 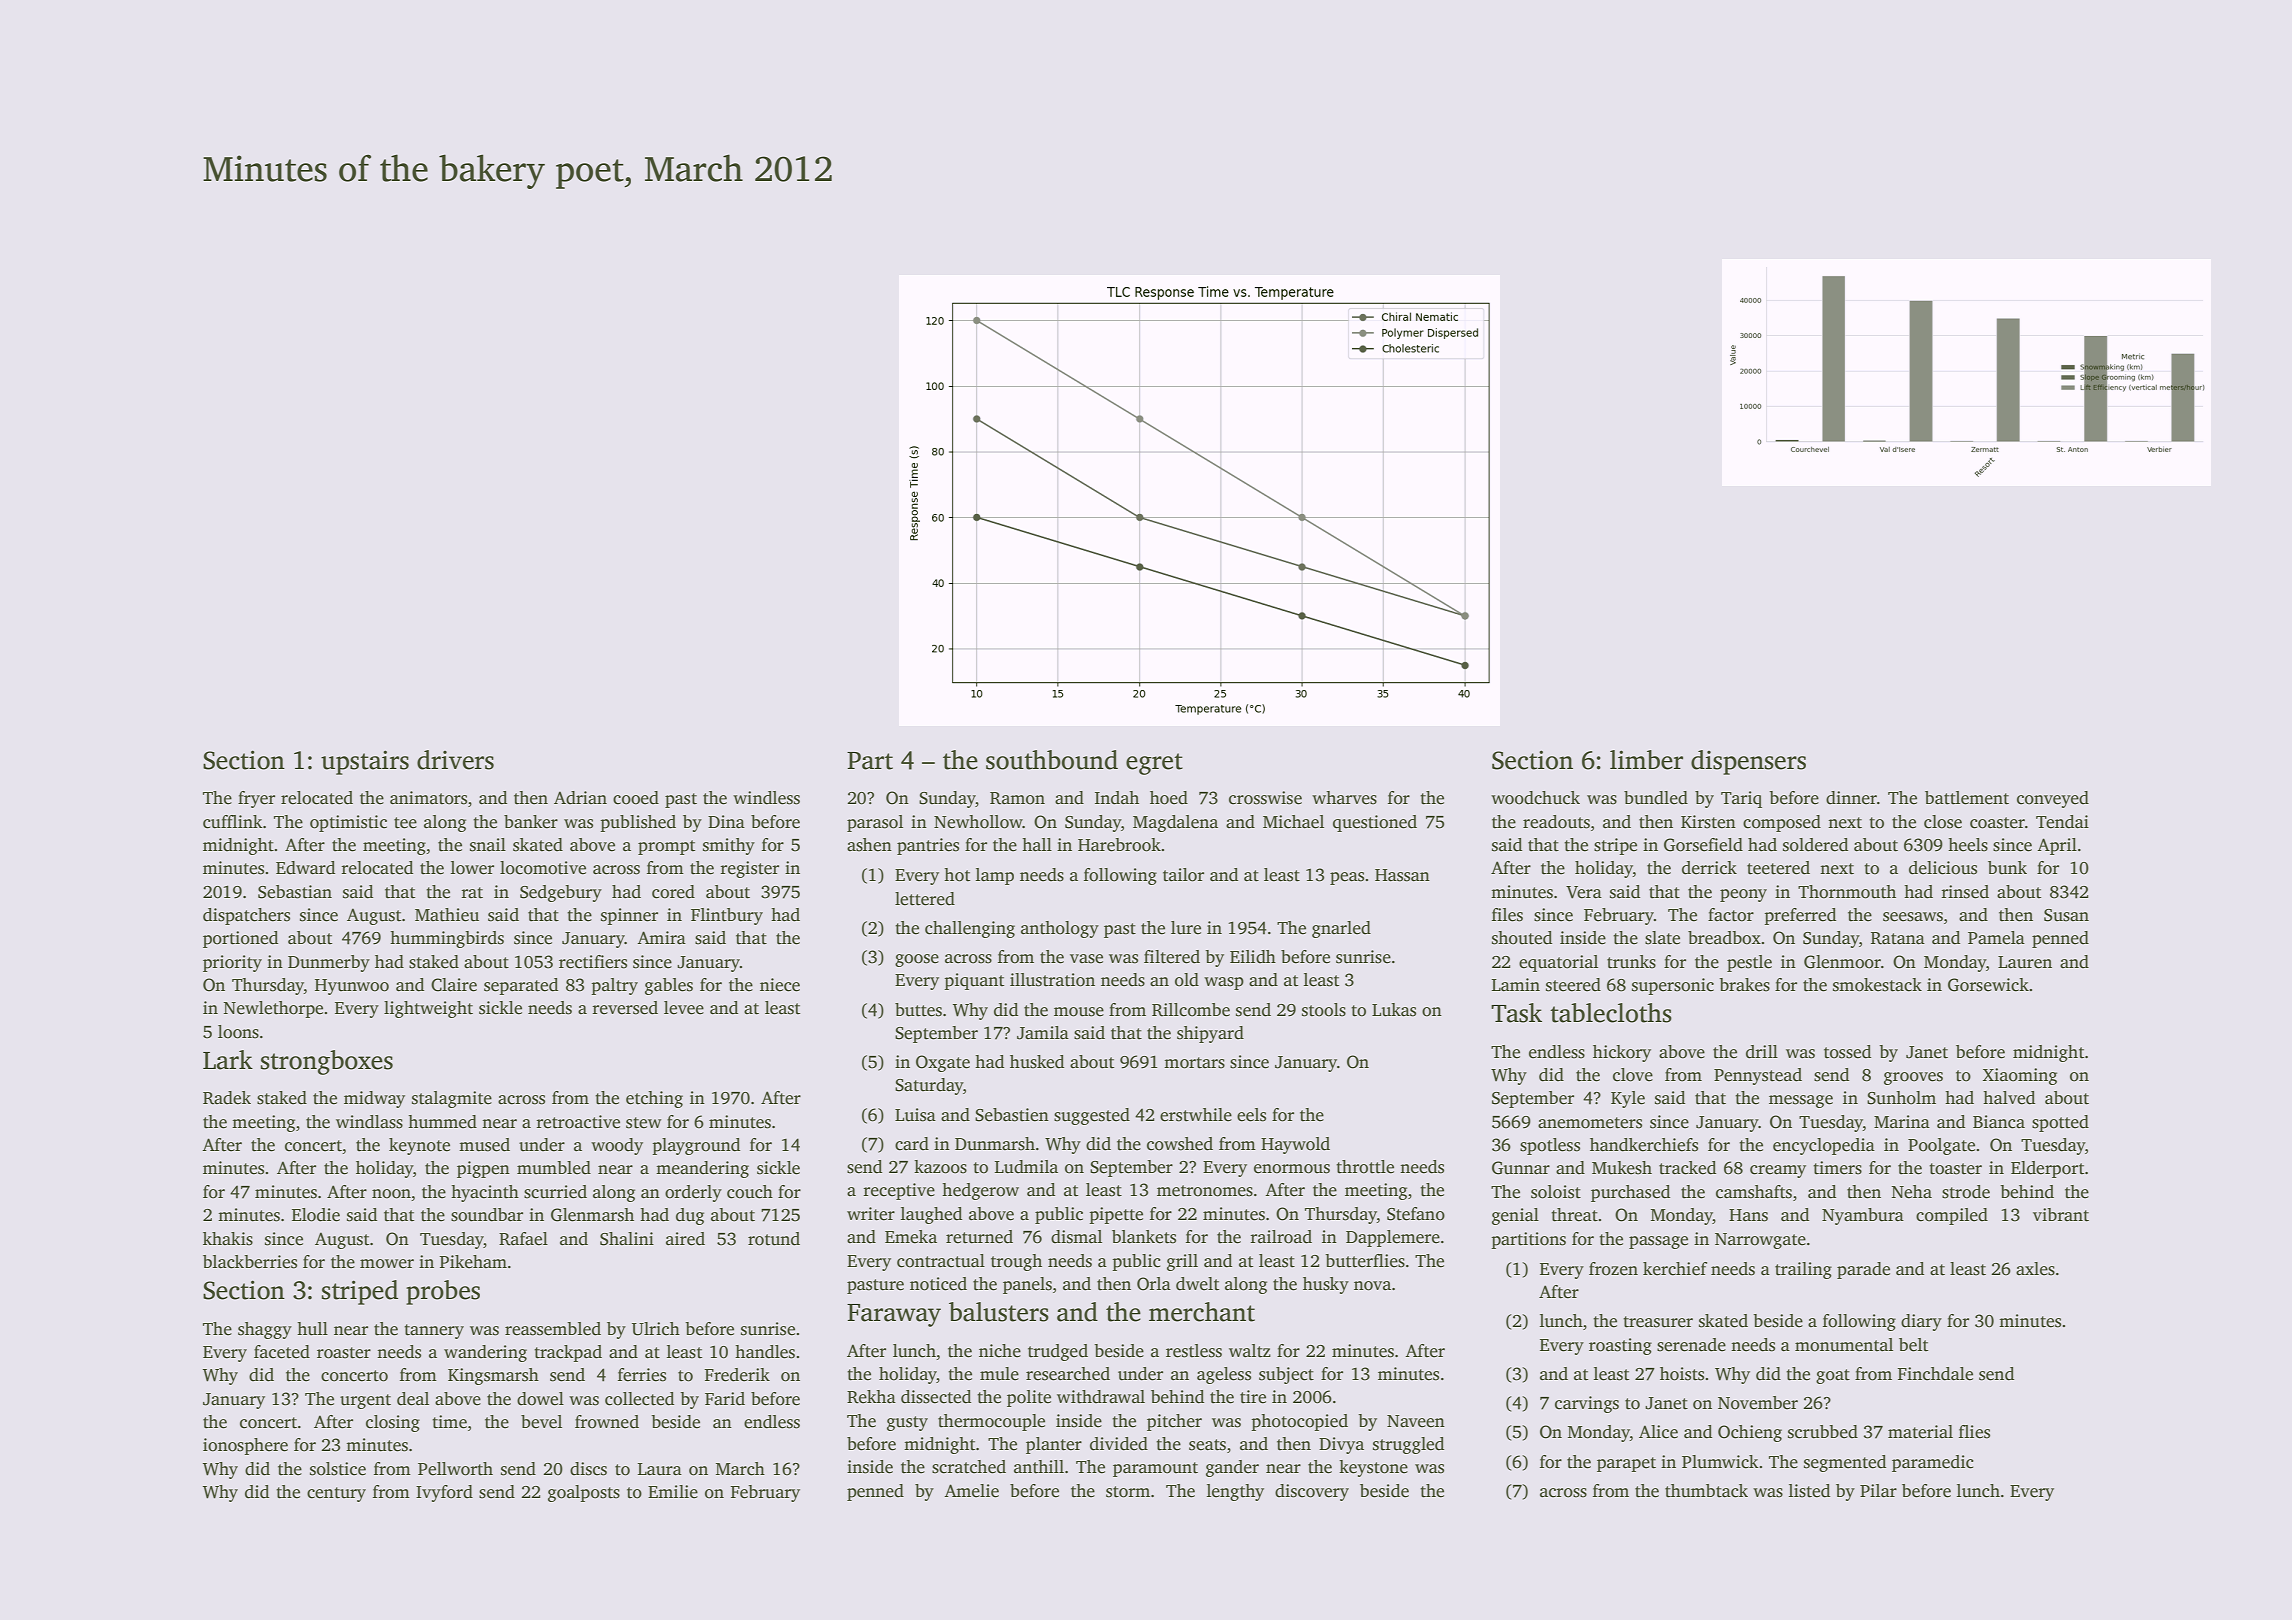 I want to click on lengthy, so click(x=1235, y=1492).
